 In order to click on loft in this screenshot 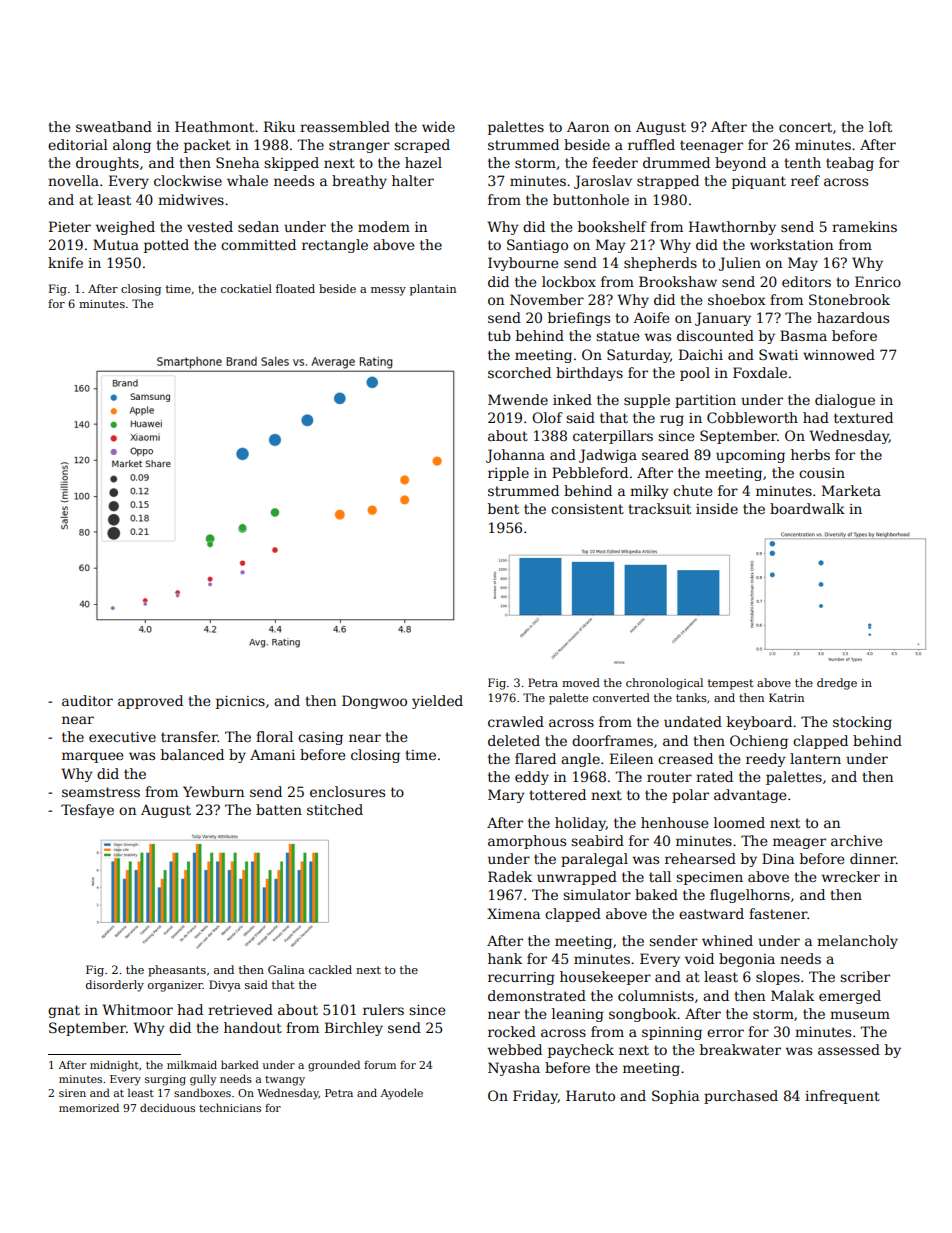, I will do `click(880, 126)`.
